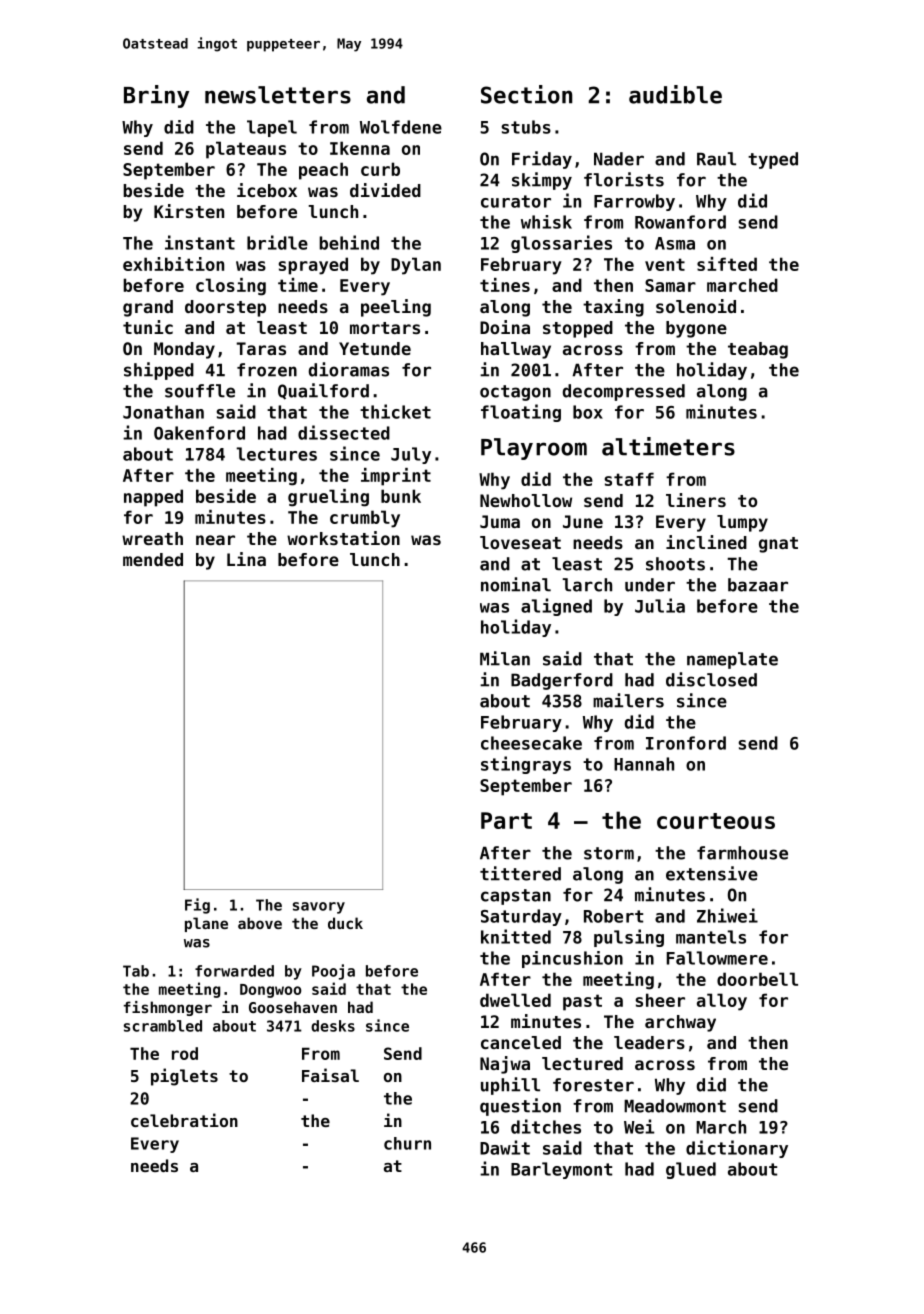 The width and height of the image is (924, 1314). Describe the element at coordinates (613, 308) in the image. I see `taxing` at that location.
